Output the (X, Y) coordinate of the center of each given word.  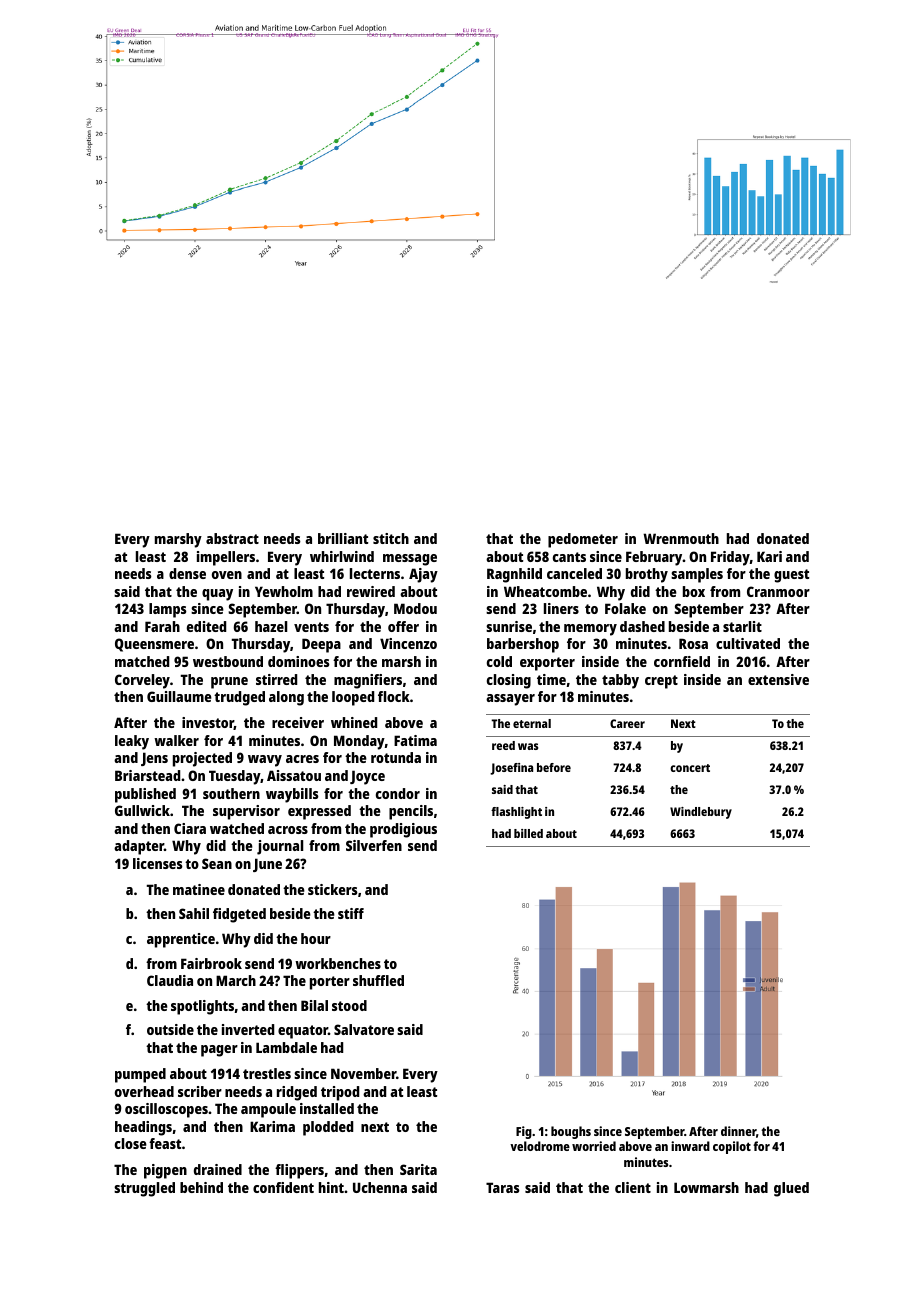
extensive (778, 679)
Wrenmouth (681, 538)
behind (201, 1187)
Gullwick (142, 810)
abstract (232, 538)
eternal (532, 723)
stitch (391, 538)
